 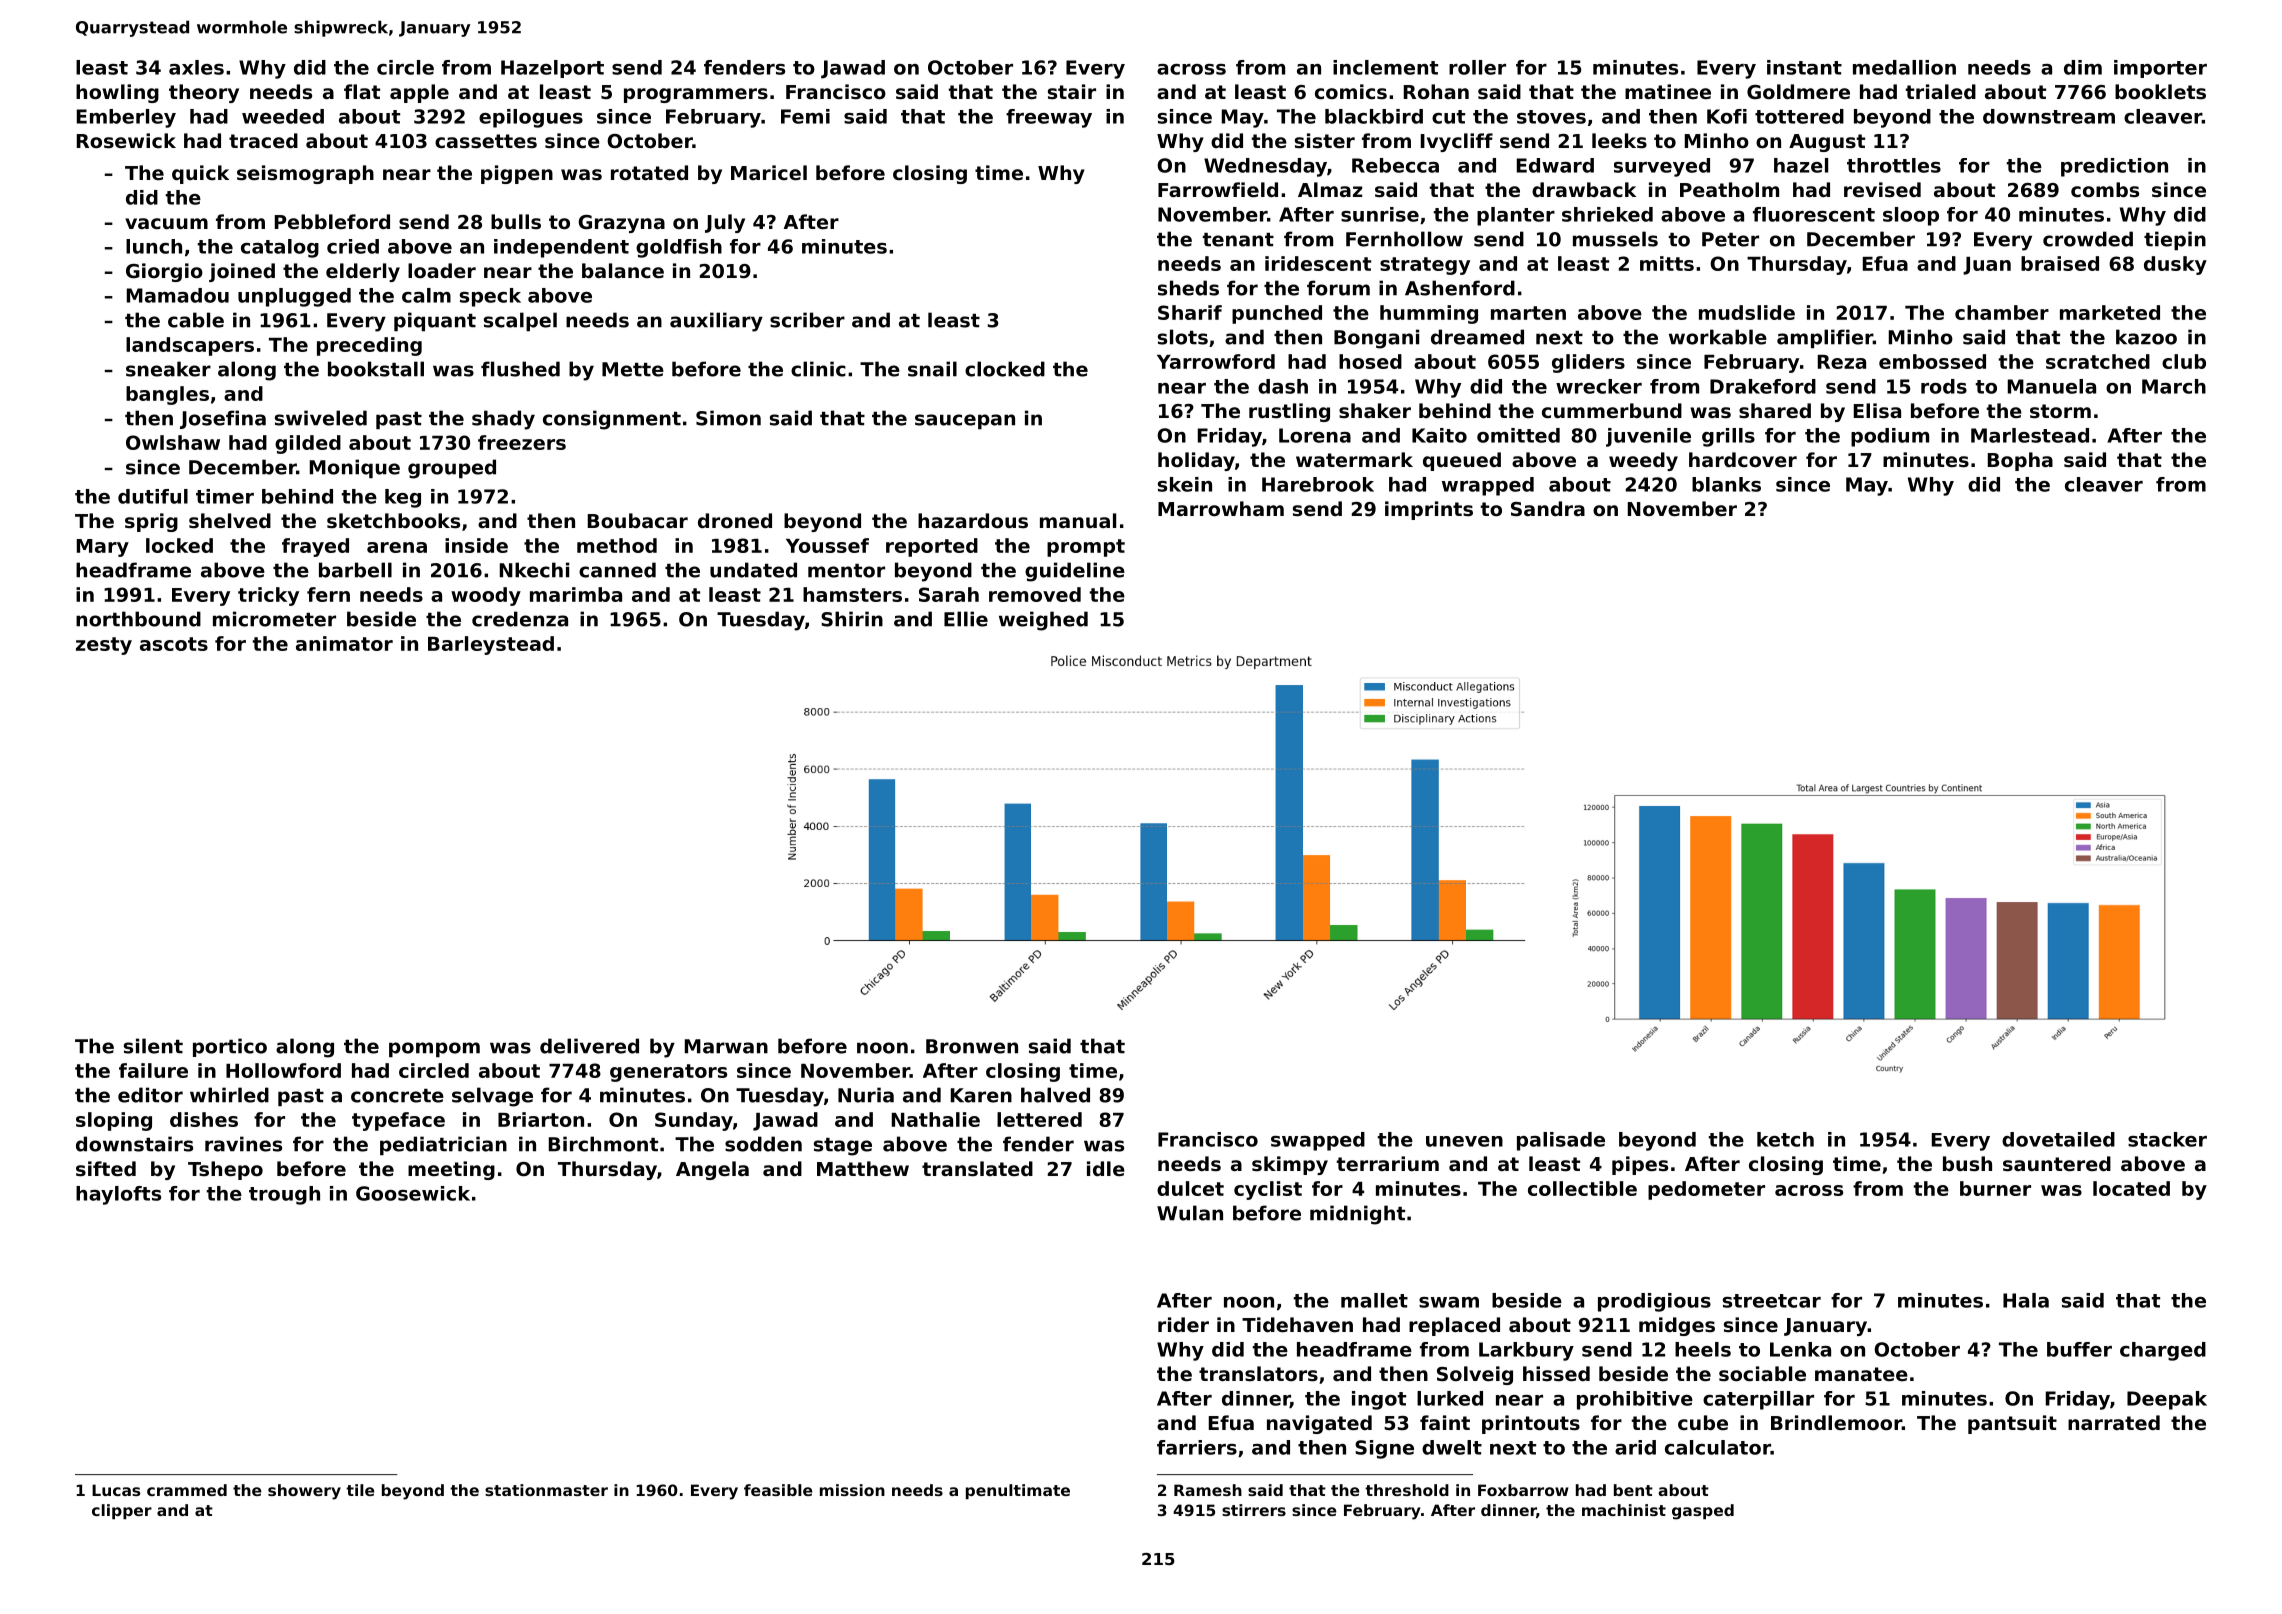 What do you see at coordinates (1477, 67) in the page?
I see `roller` at bounding box center [1477, 67].
